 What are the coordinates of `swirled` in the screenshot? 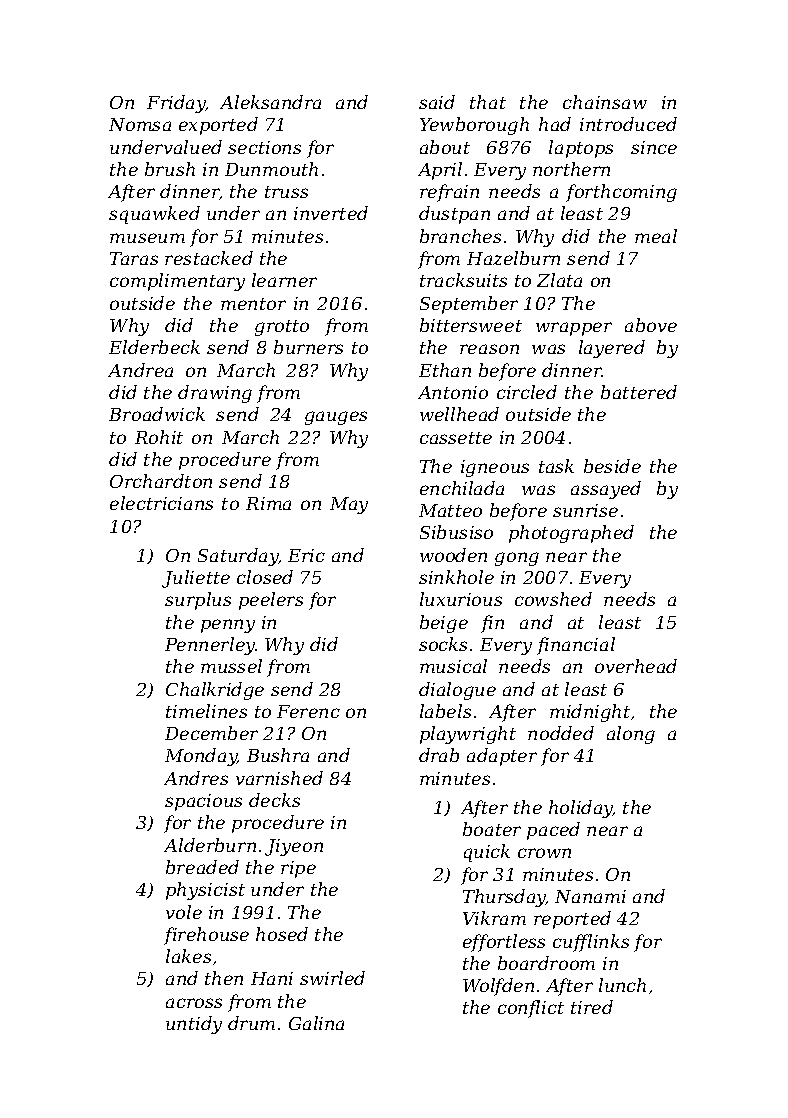 It's located at (332, 978).
